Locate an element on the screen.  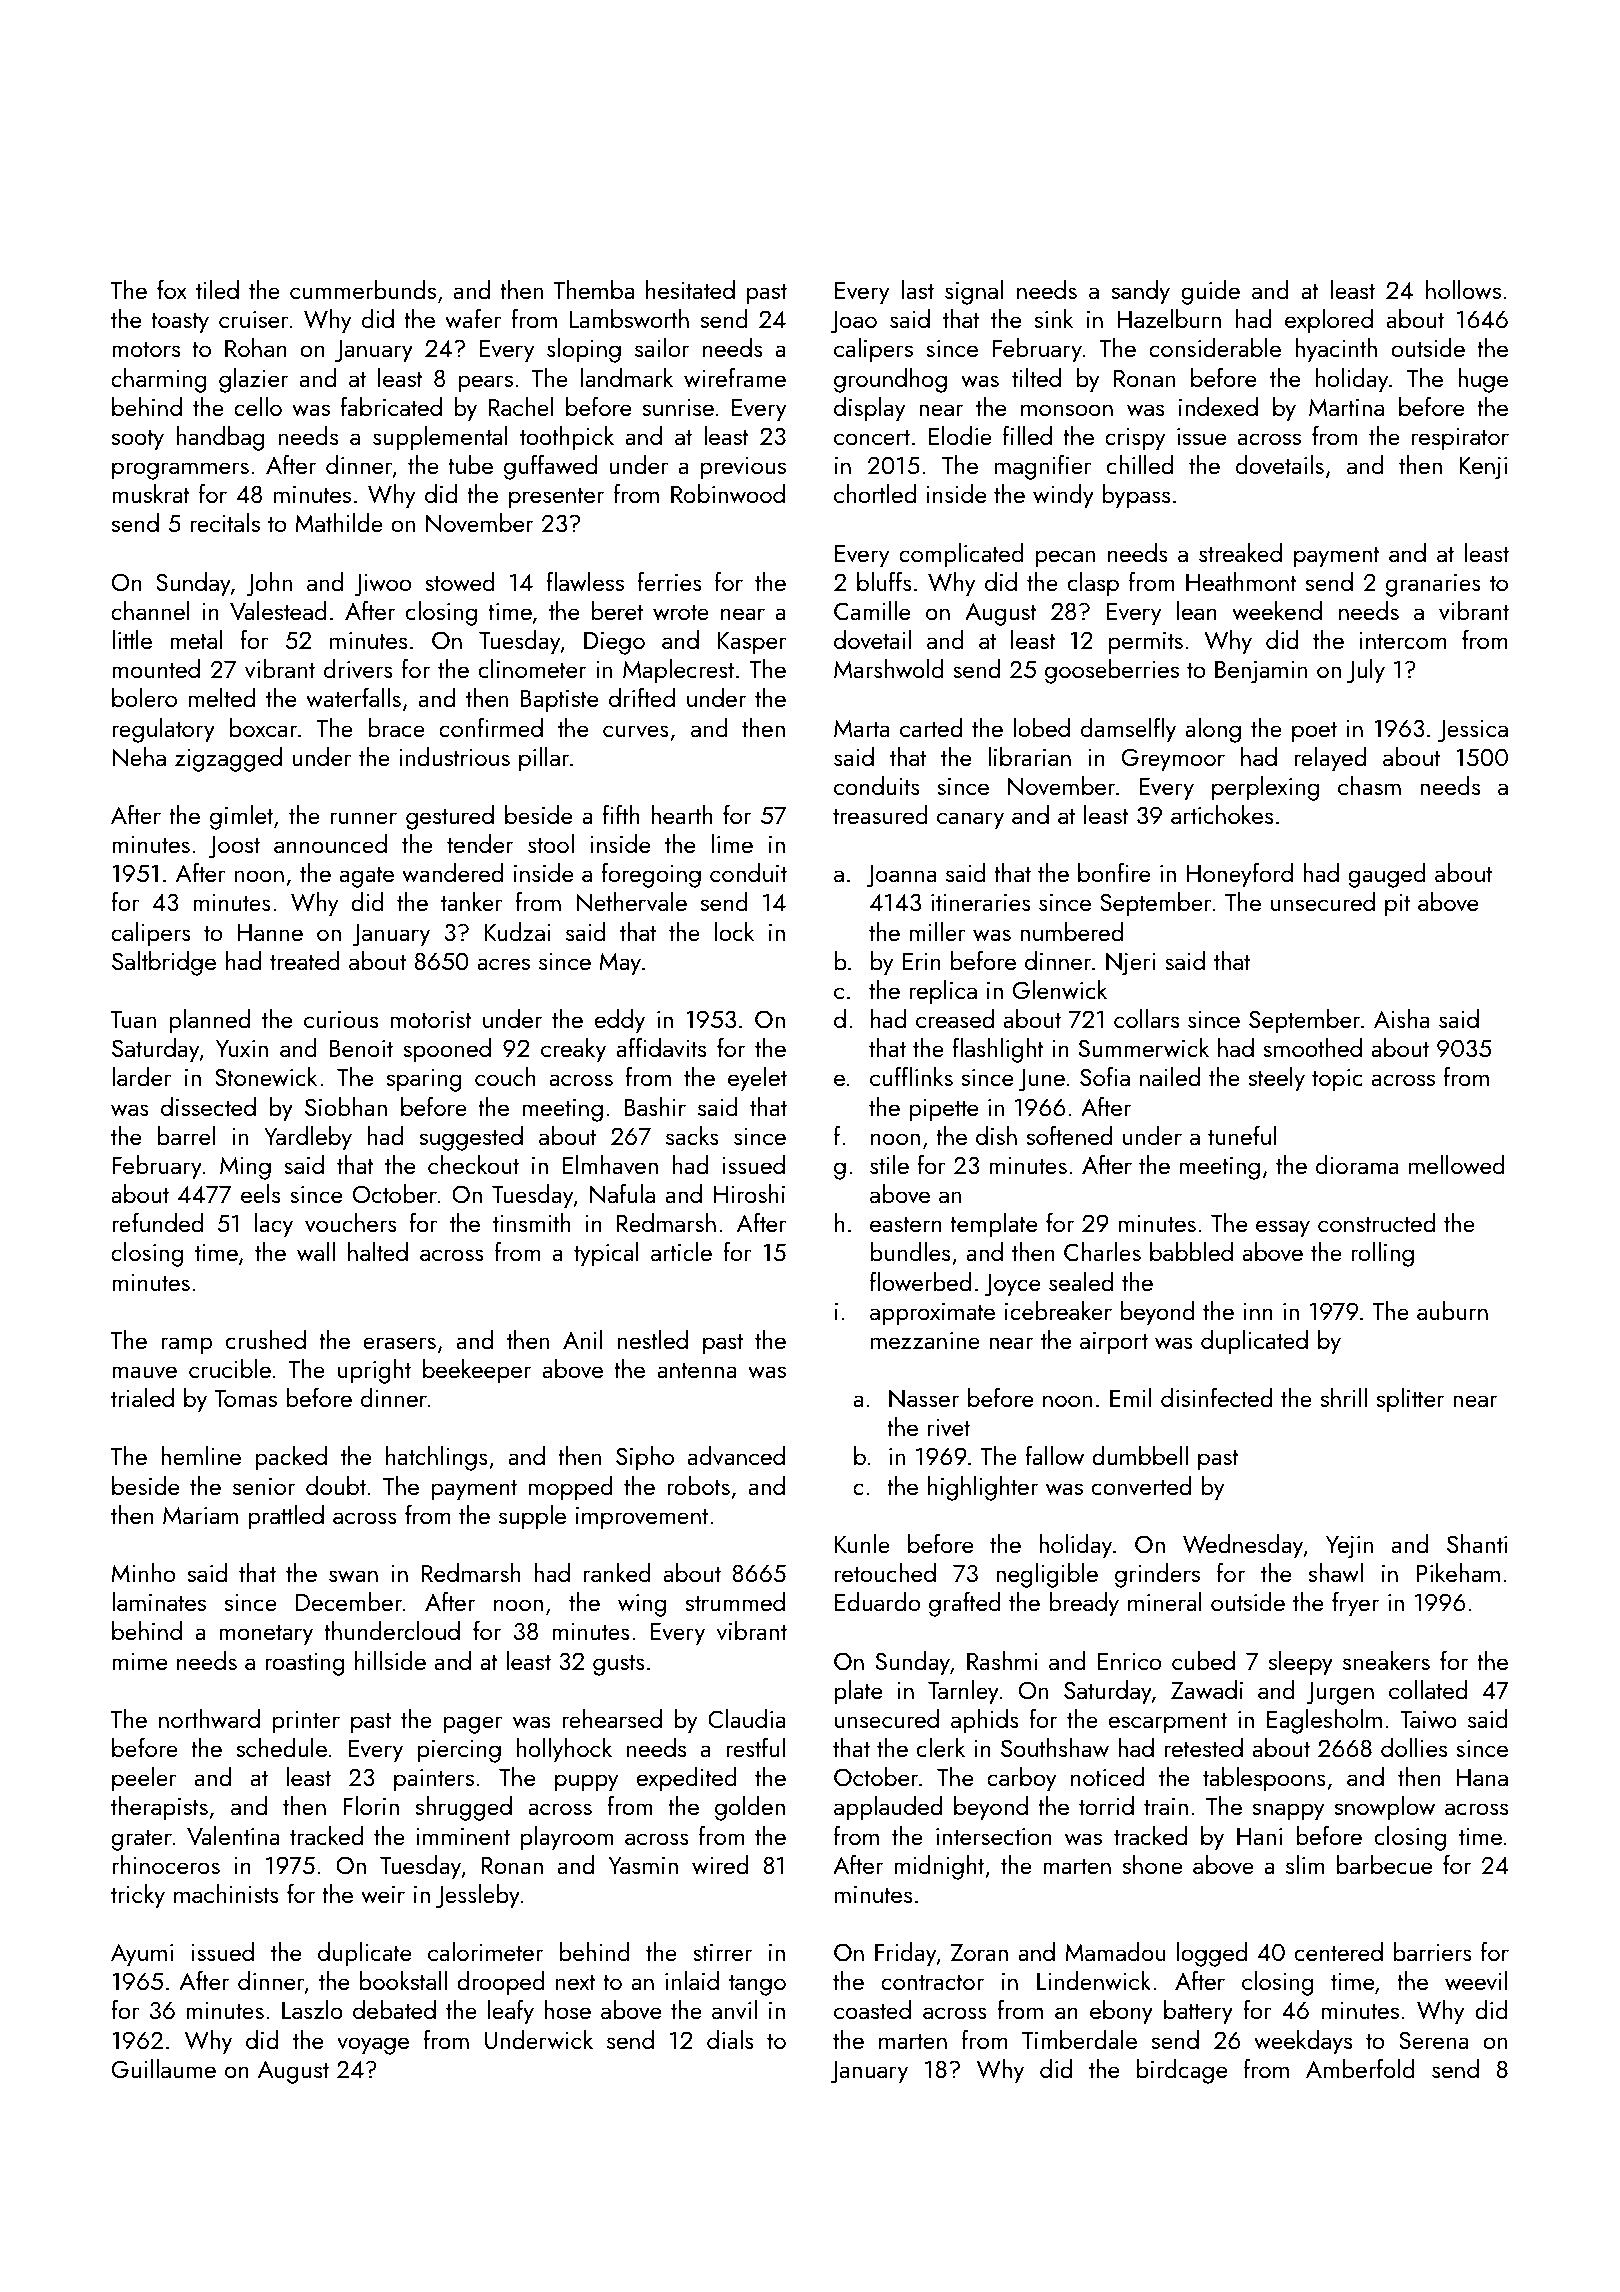
hesitated is located at coordinates (690, 289).
